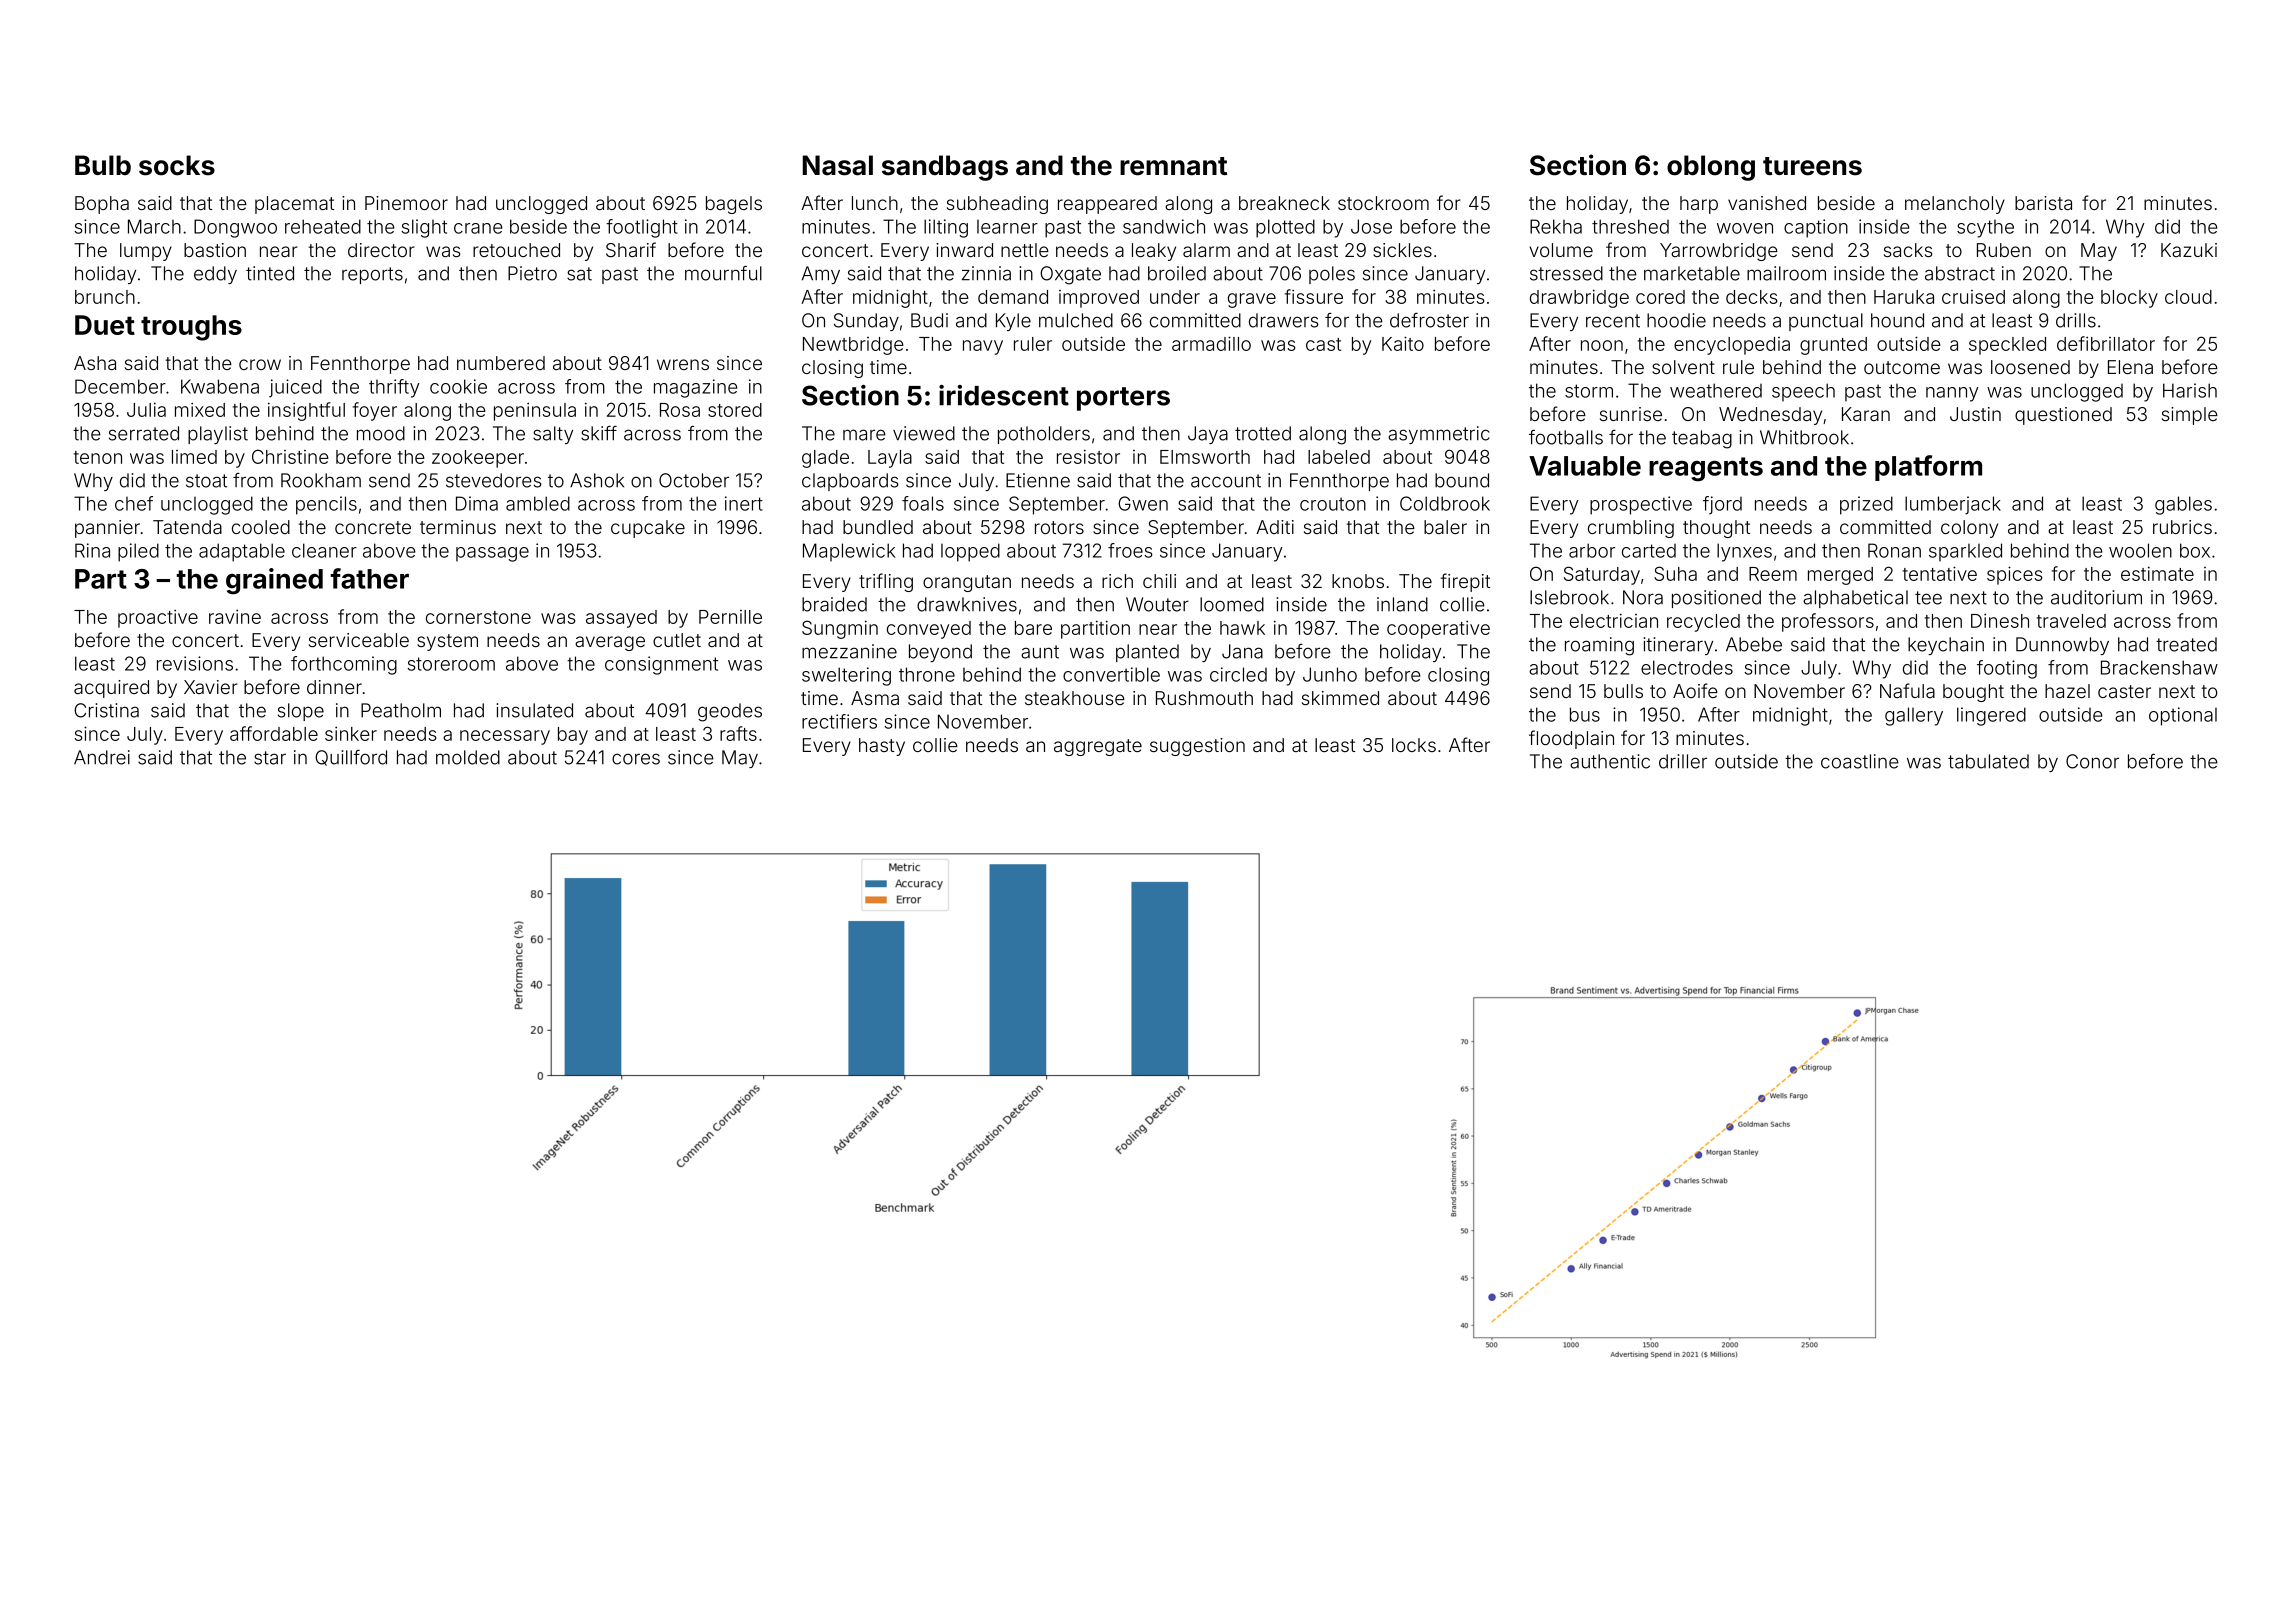 The width and height of the screenshot is (2292, 1620). Describe the element at coordinates (1173, 166) in the screenshot. I see `remnant` at that location.
